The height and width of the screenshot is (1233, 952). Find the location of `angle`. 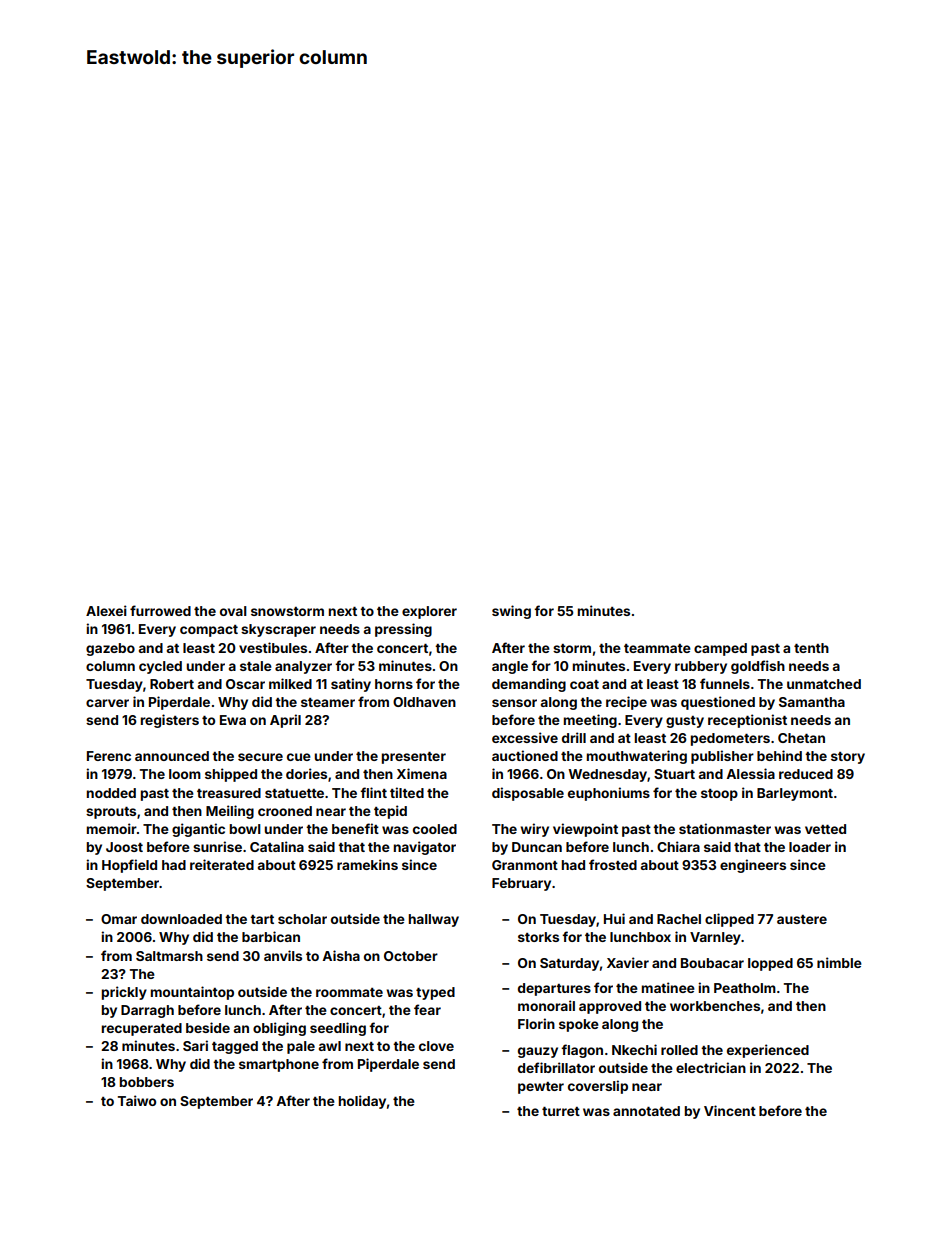

angle is located at coordinates (510, 667).
